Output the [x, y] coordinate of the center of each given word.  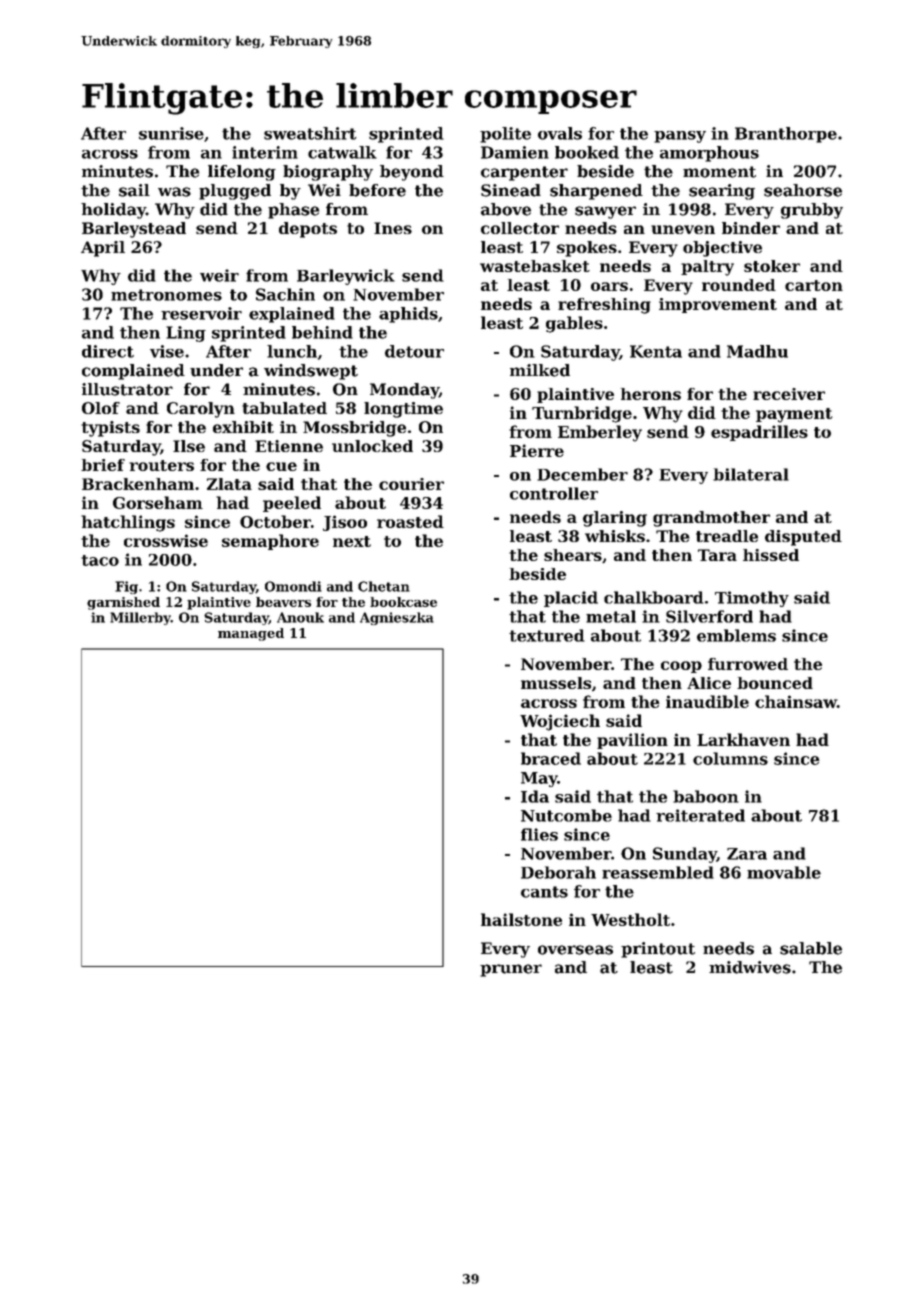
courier [411, 484]
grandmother [711, 519]
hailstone [521, 919]
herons [651, 394]
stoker [772, 266]
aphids [408, 315]
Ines [393, 228]
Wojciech [560, 722]
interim [265, 152]
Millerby [140, 618]
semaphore [270, 542]
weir [219, 275]
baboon [706, 796]
